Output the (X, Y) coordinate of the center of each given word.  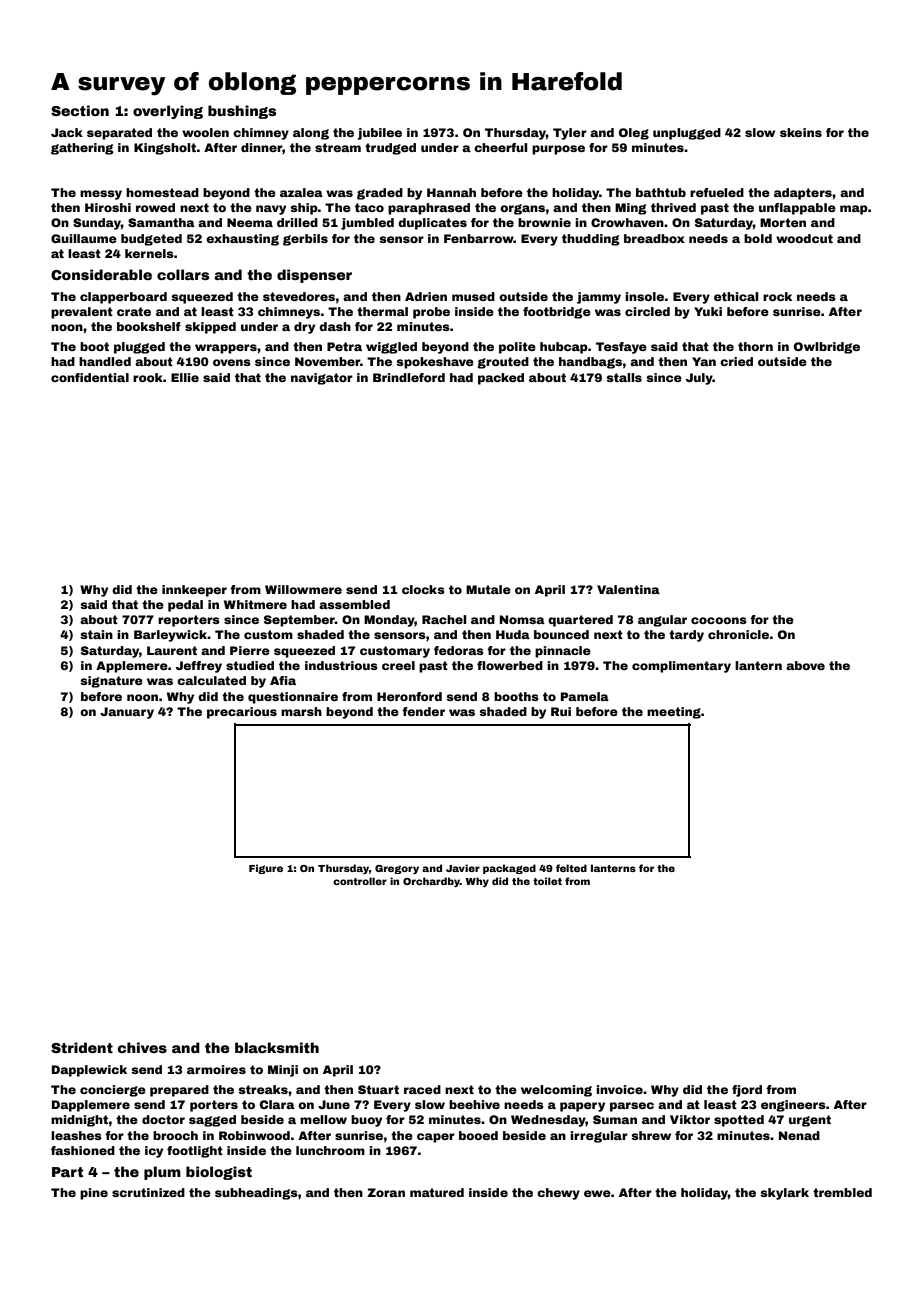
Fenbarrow (479, 238)
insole (644, 296)
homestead (162, 192)
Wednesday (548, 1121)
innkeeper (194, 591)
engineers (793, 1106)
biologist (219, 1173)
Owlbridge (827, 348)
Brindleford (409, 377)
